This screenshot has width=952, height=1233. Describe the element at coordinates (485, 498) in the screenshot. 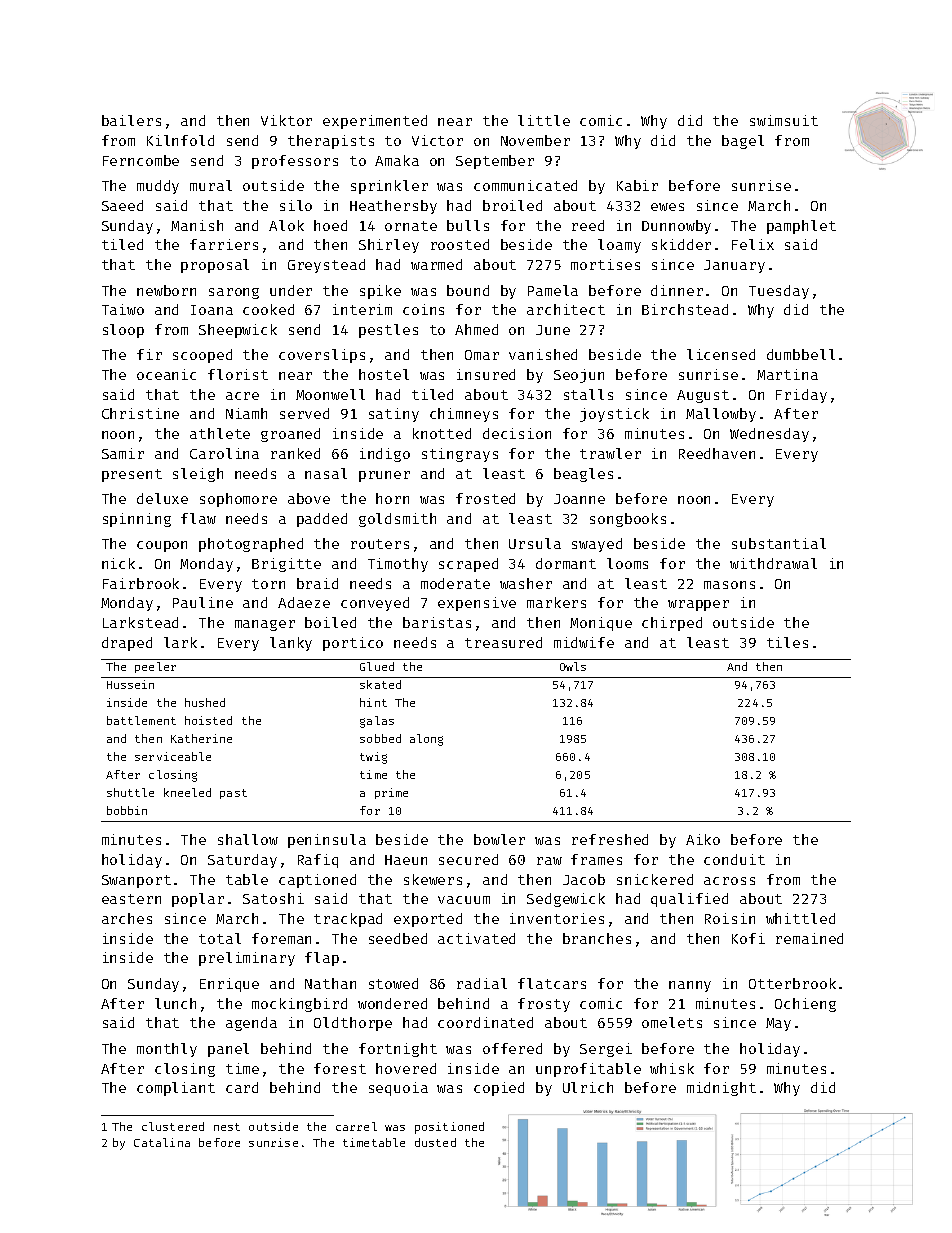

I see `frosted` at that location.
